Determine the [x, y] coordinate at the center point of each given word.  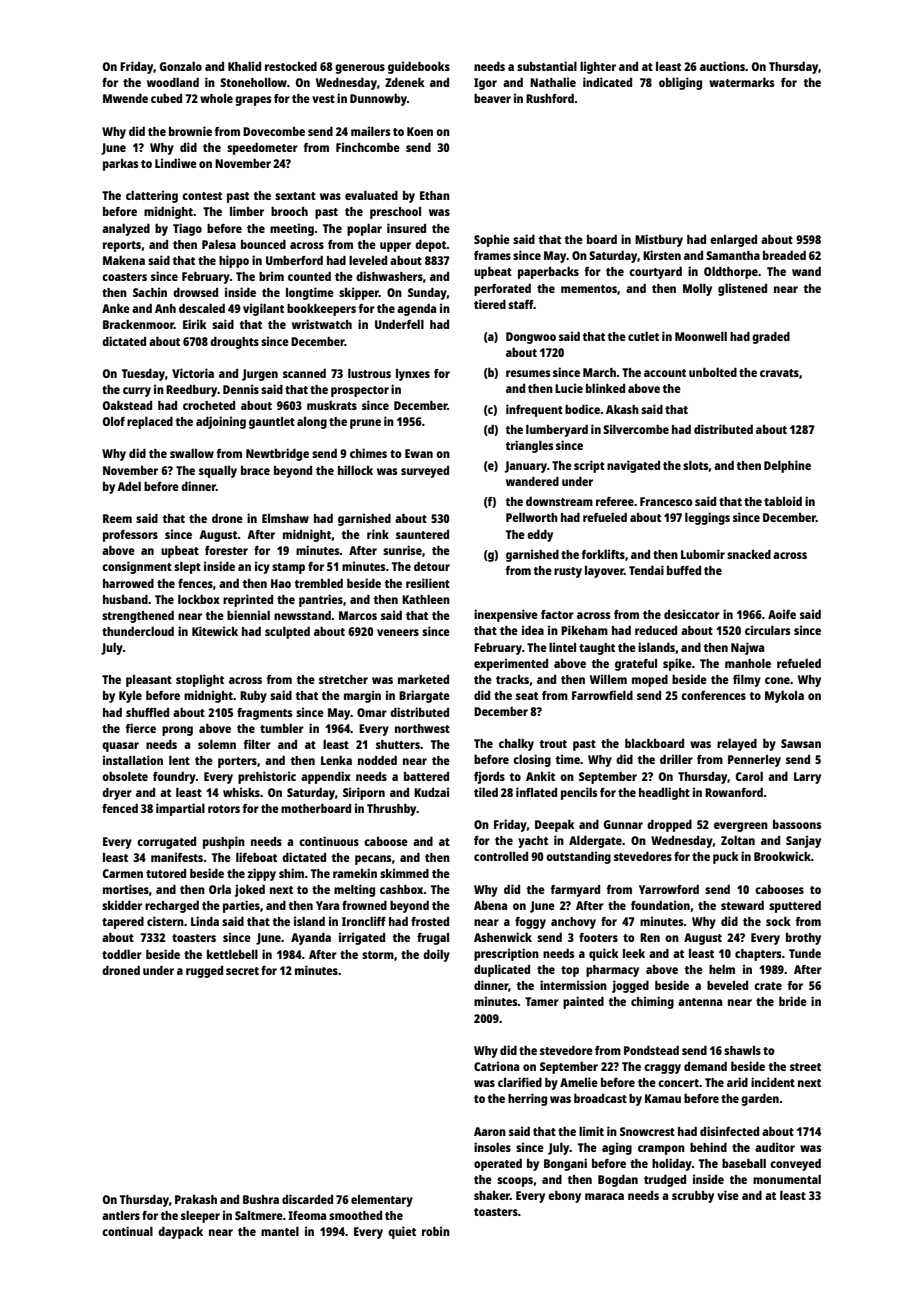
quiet [402, 1232]
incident [773, 1082]
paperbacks [548, 273]
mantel [280, 1231]
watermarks [741, 82]
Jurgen [260, 375]
